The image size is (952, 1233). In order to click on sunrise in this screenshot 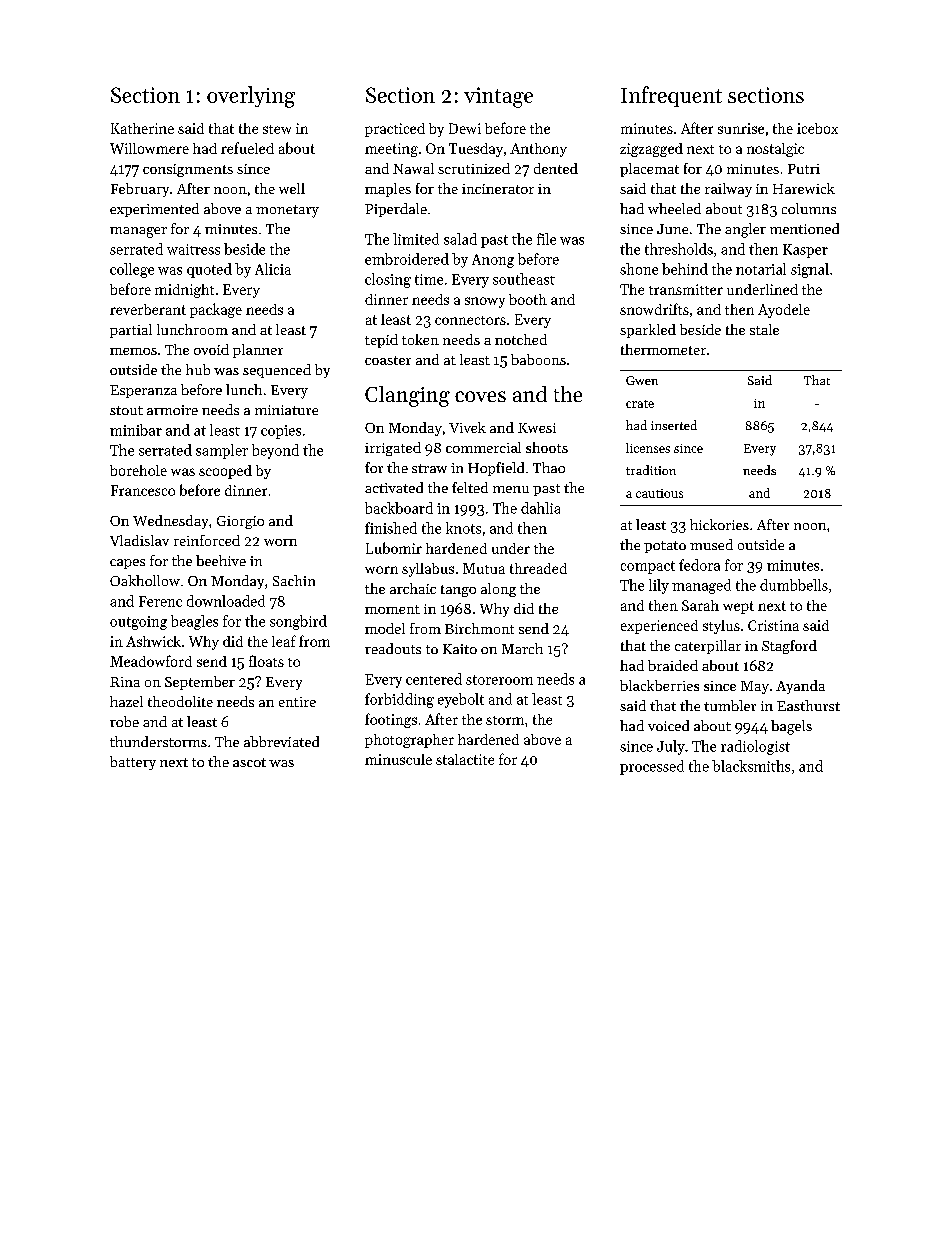, I will do `click(741, 128)`.
